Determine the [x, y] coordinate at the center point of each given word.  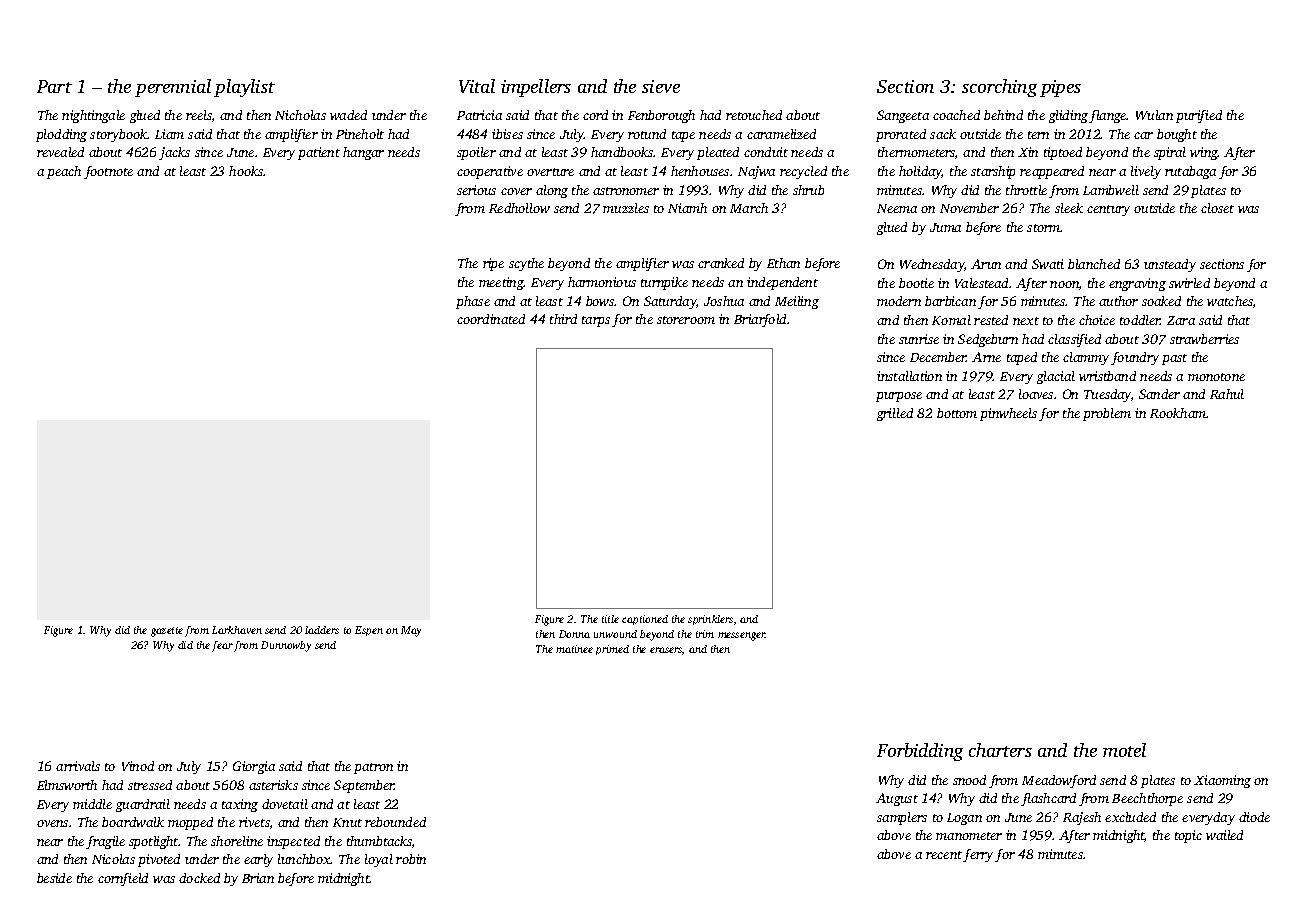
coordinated [491, 319]
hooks [246, 171]
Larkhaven [237, 630]
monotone [1216, 377]
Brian [258, 878]
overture [550, 172]
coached [956, 115]
